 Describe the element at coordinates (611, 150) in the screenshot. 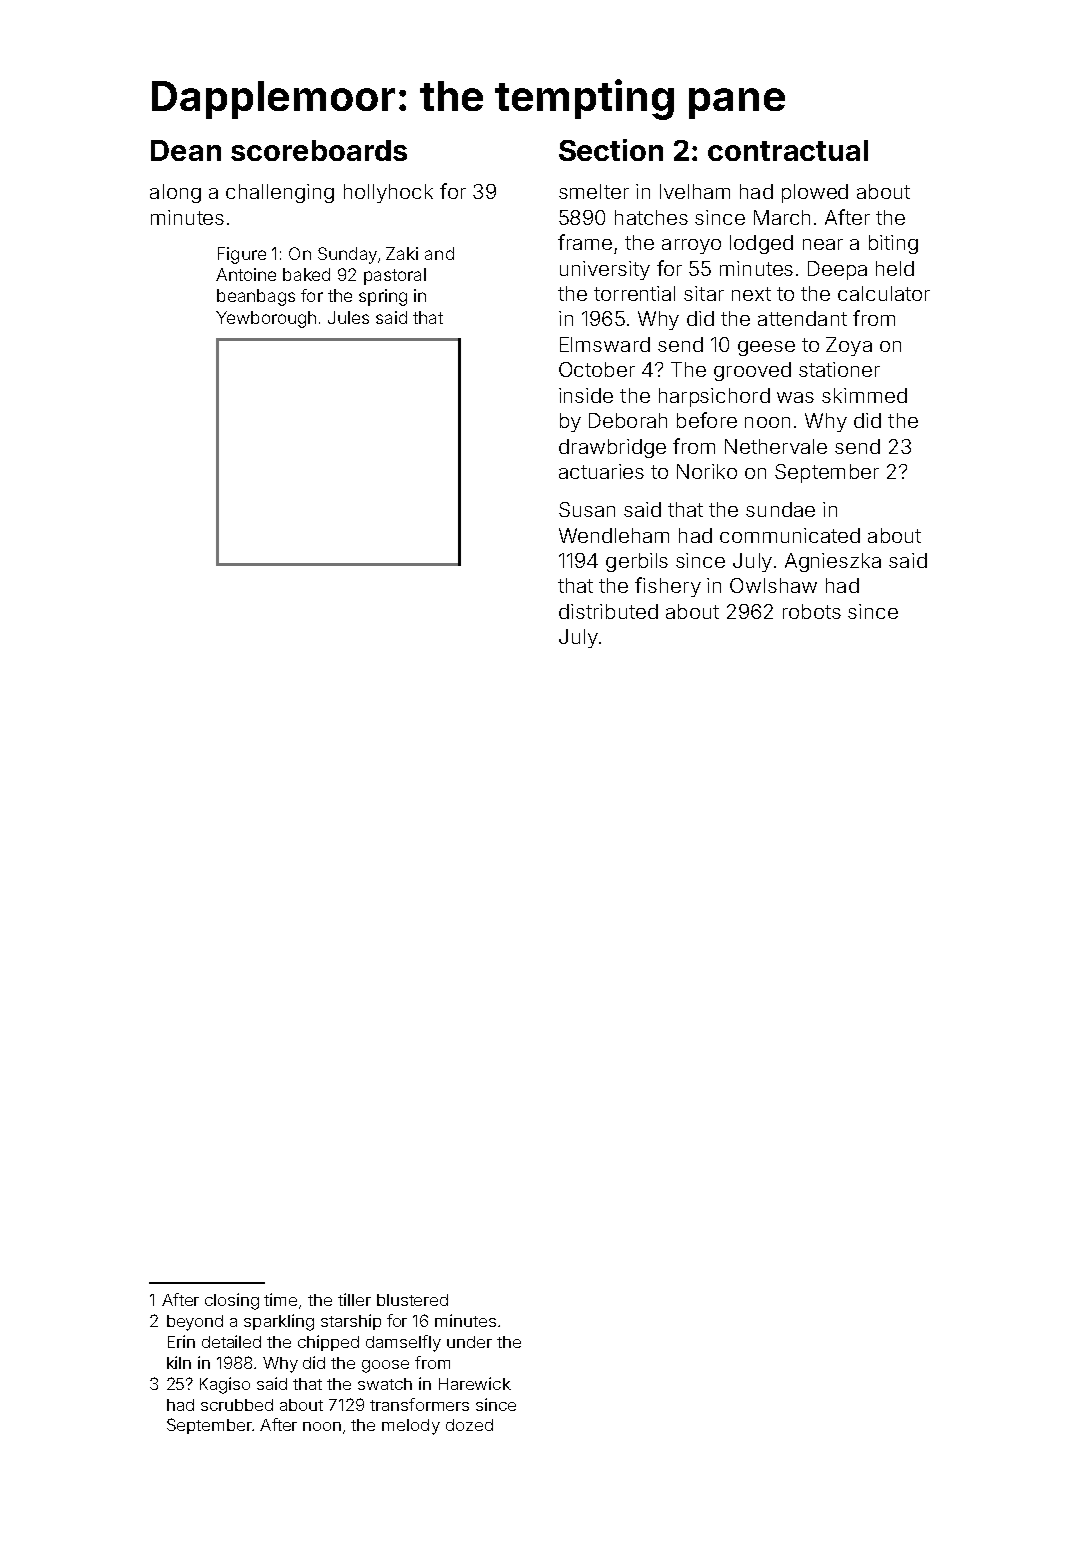

I see `Section` at that location.
